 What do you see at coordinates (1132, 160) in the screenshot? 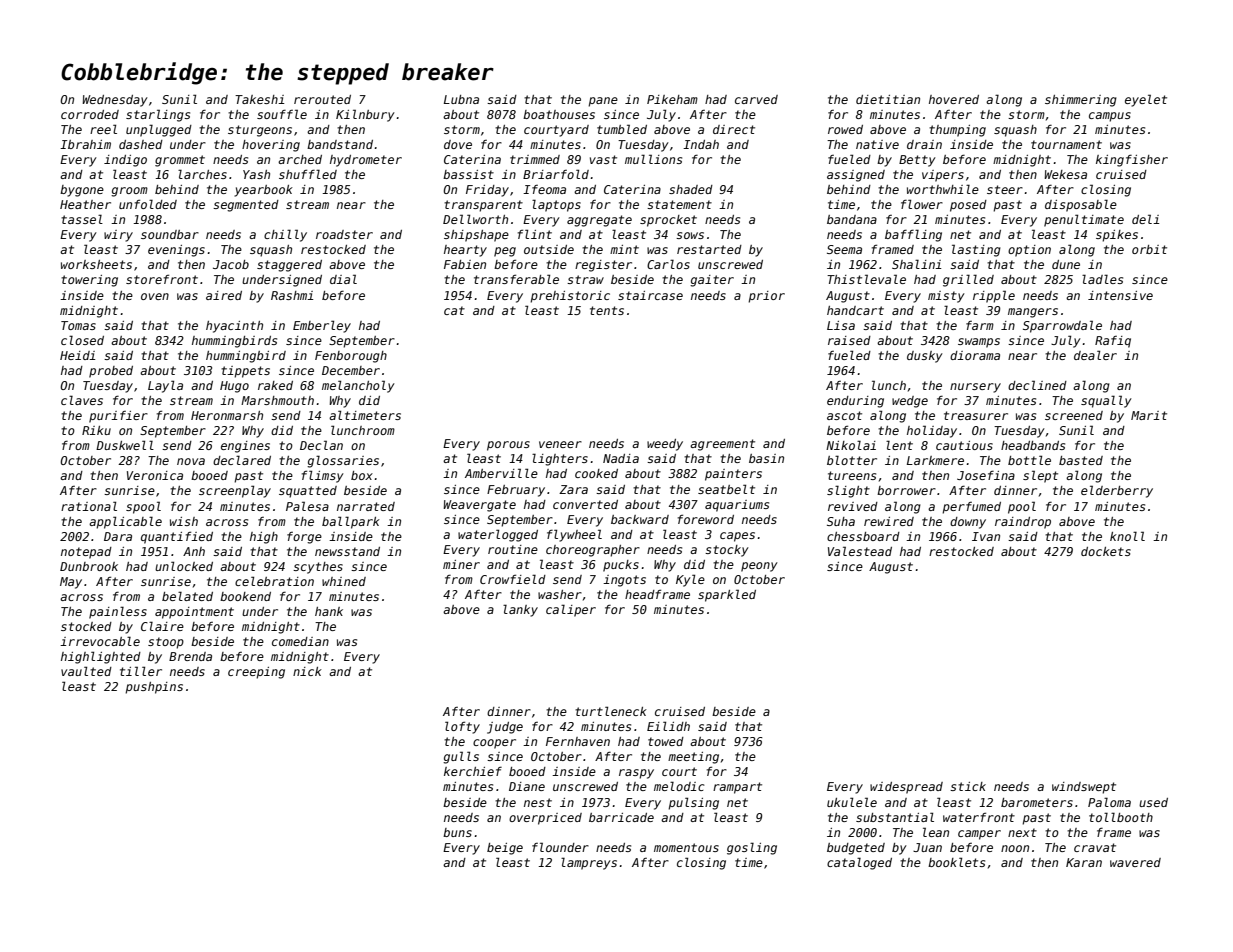
I see `kingfisher` at bounding box center [1132, 160].
